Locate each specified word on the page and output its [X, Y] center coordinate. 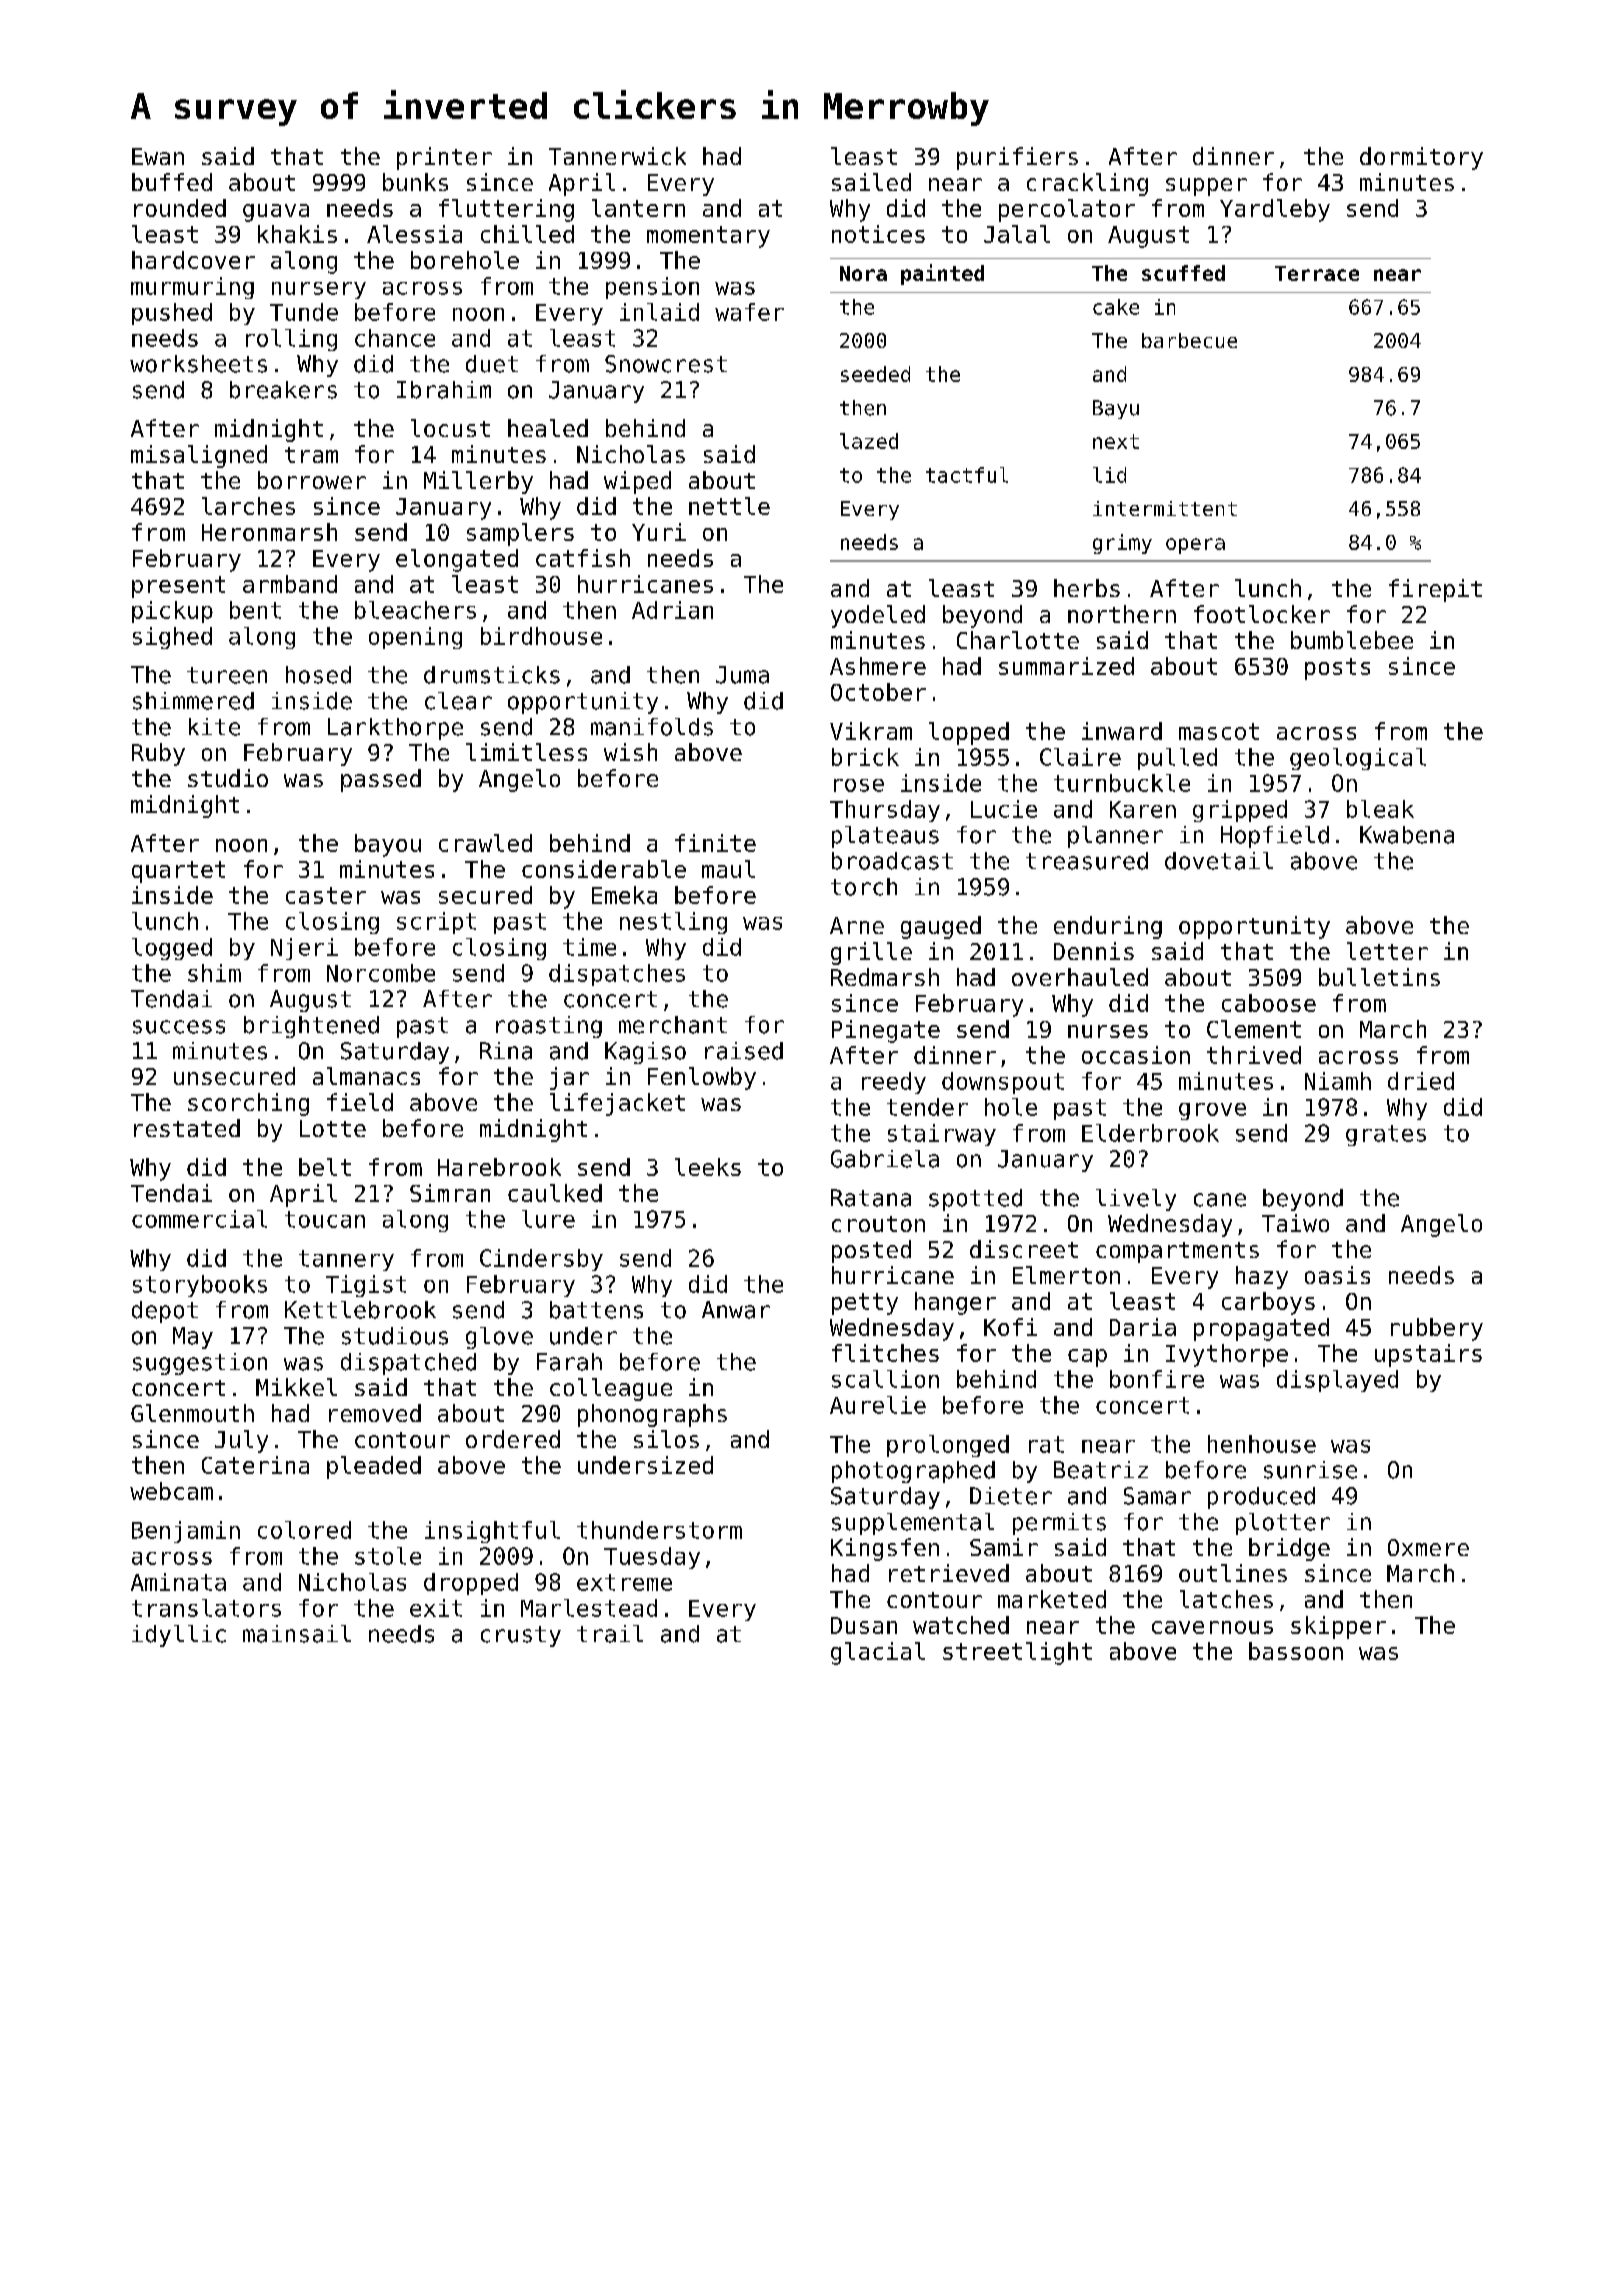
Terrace [1317, 273]
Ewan [158, 156]
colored [304, 1530]
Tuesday [652, 1558]
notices [878, 234]
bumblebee [1352, 640]
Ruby [158, 754]
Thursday [885, 811]
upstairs [1428, 1355]
